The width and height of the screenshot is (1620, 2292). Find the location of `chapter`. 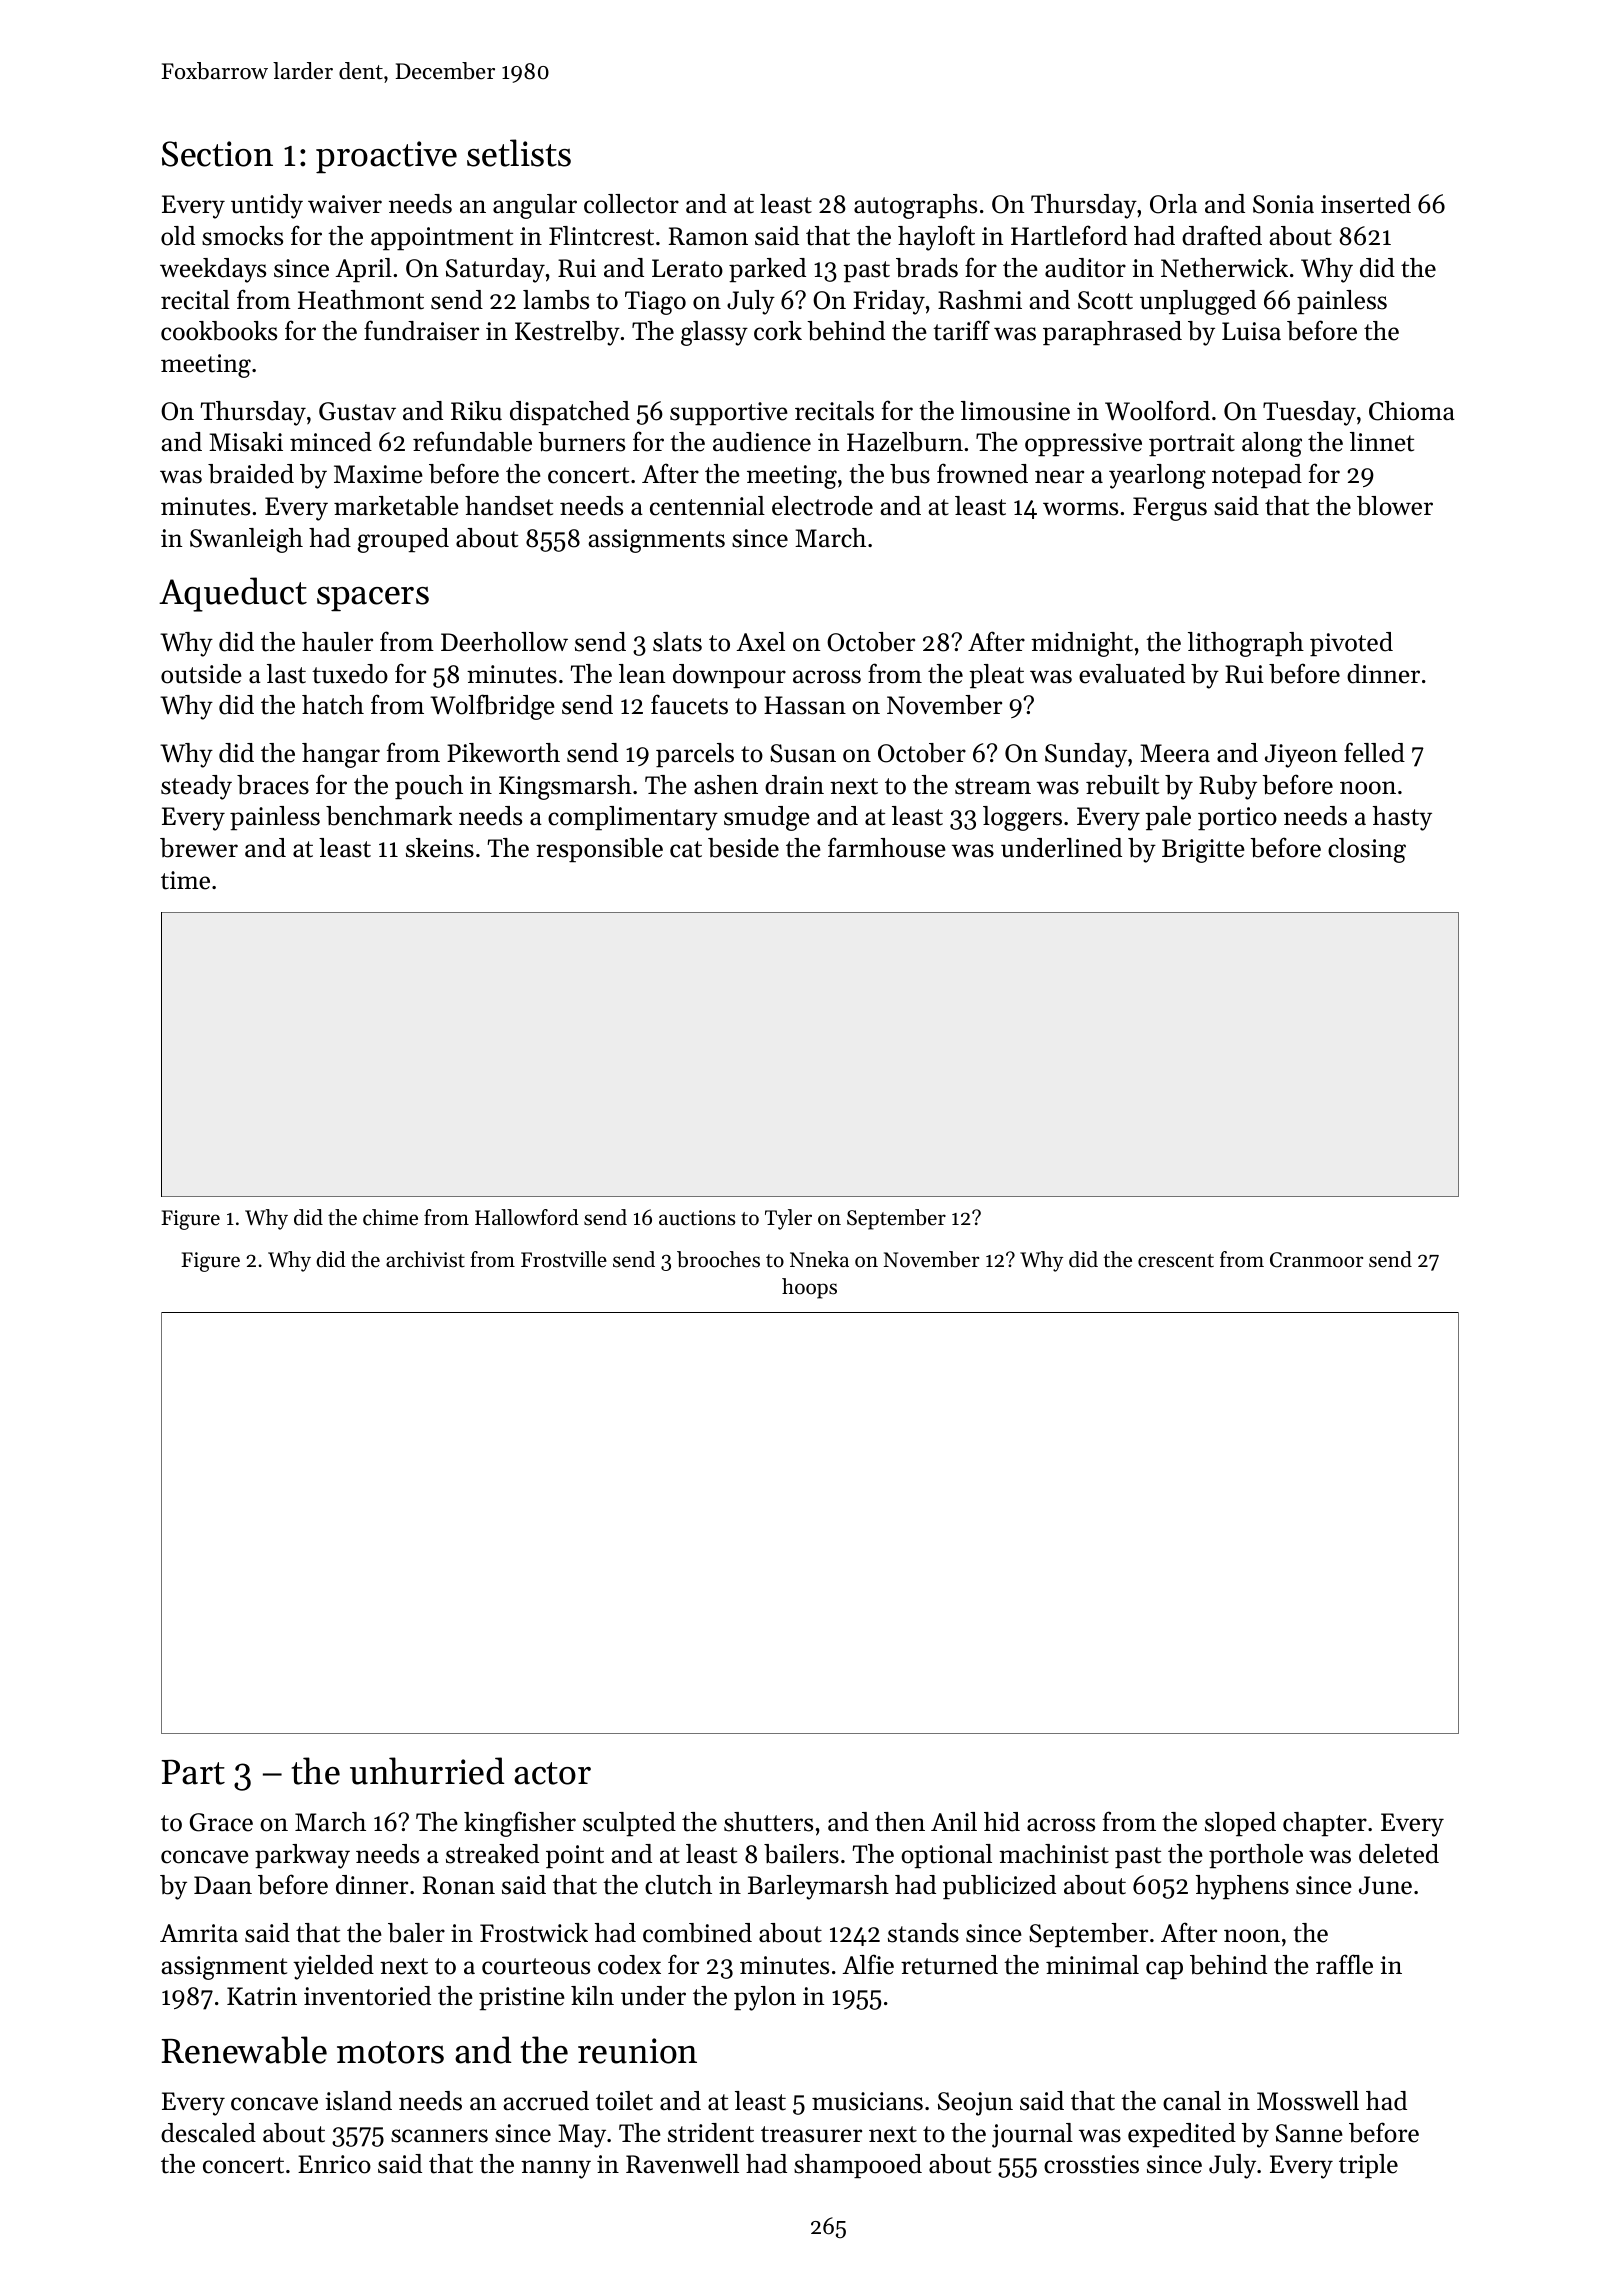

chapter is located at coordinates (1325, 1824).
